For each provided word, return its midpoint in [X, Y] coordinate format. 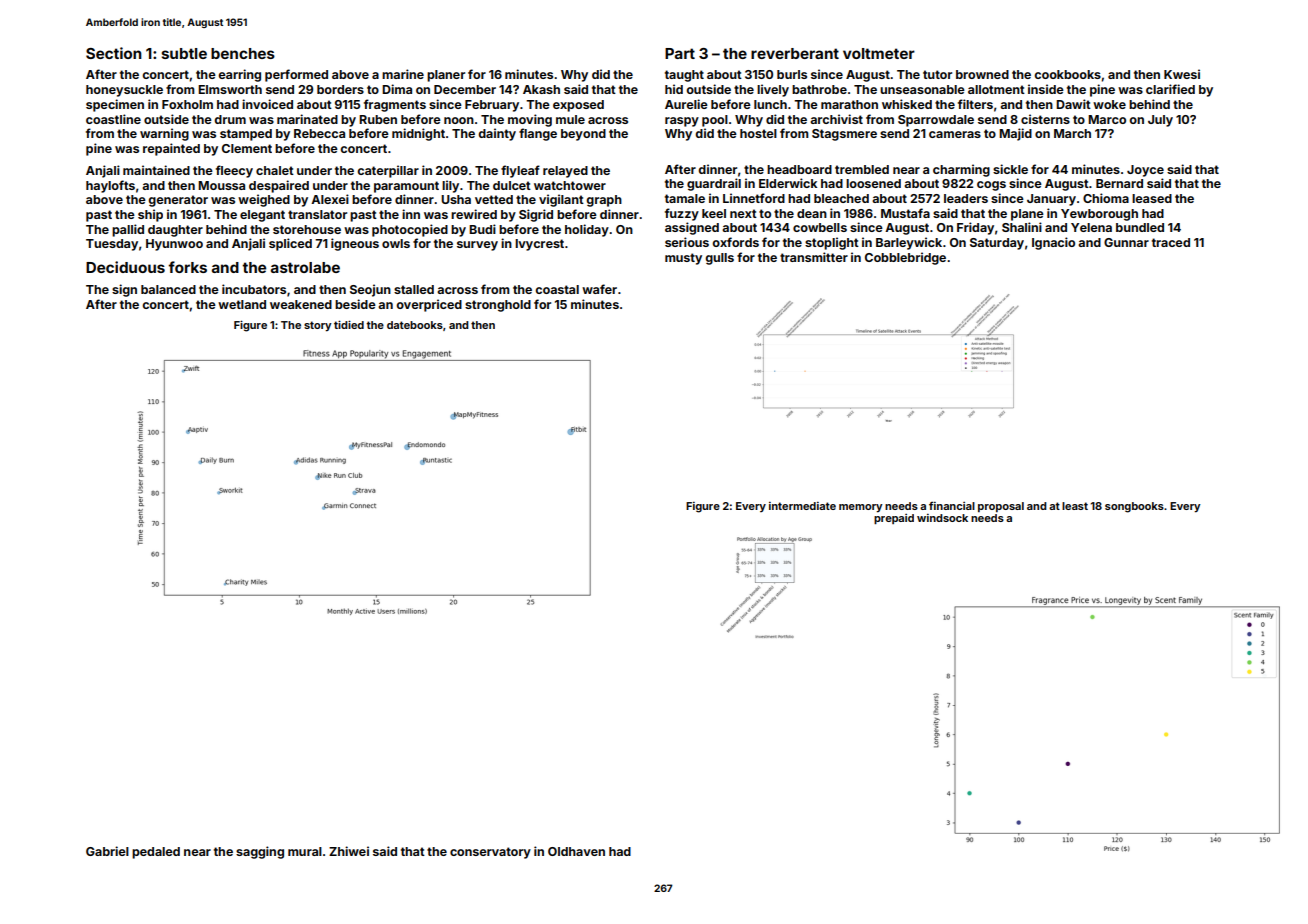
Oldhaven [576, 851]
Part [680, 53]
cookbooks [1067, 74]
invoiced [267, 104]
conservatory [490, 853]
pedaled [156, 853]
